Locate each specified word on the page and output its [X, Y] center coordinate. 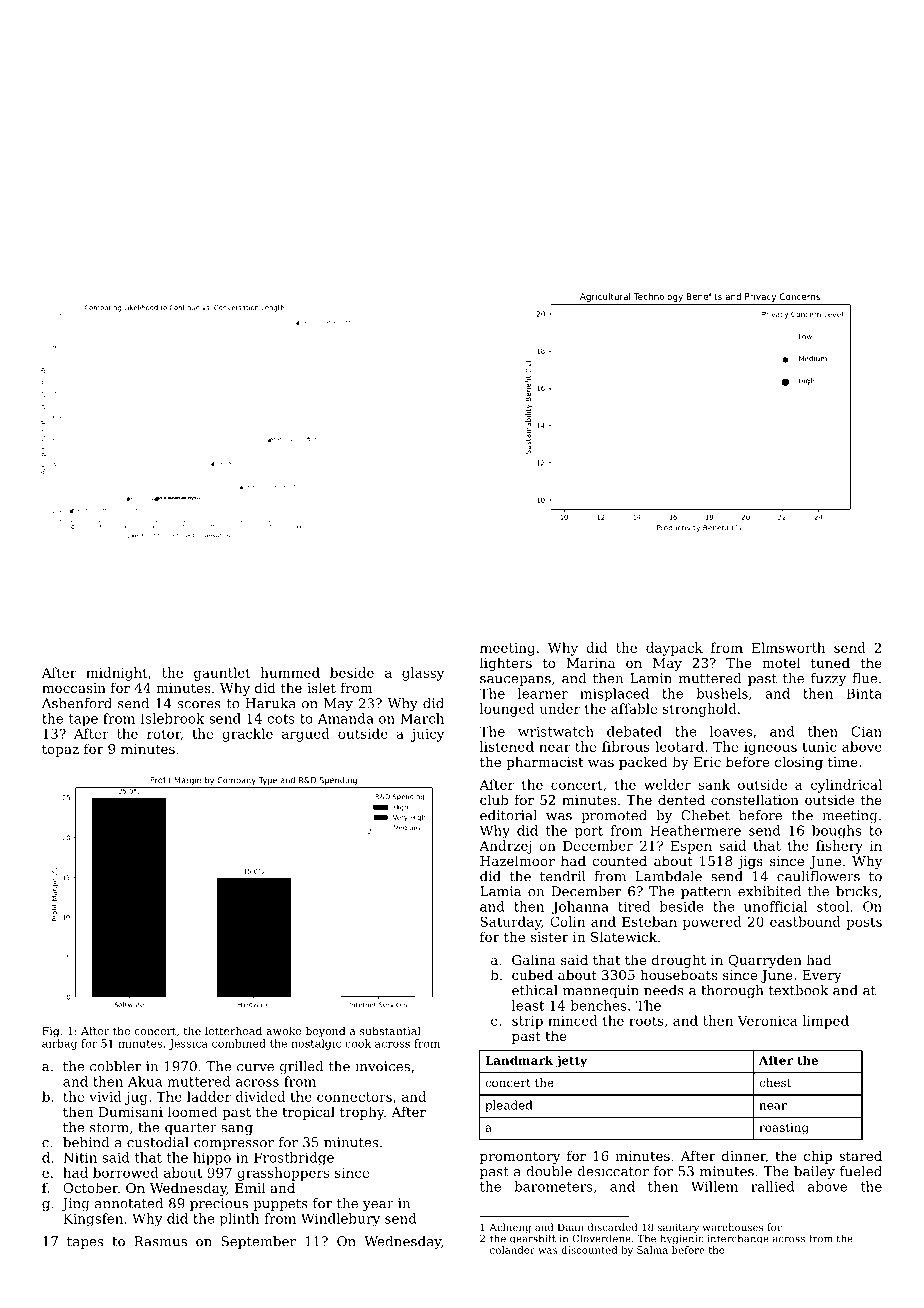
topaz [60, 751]
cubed [532, 974]
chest [775, 1082]
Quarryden [765, 961]
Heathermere [695, 830]
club [494, 799]
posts [864, 923]
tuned [830, 662]
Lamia [500, 891]
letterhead [233, 1030]
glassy [423, 674]
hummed [290, 672]
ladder [209, 1096]
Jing [75, 1204]
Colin [567, 921]
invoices [382, 1066]
